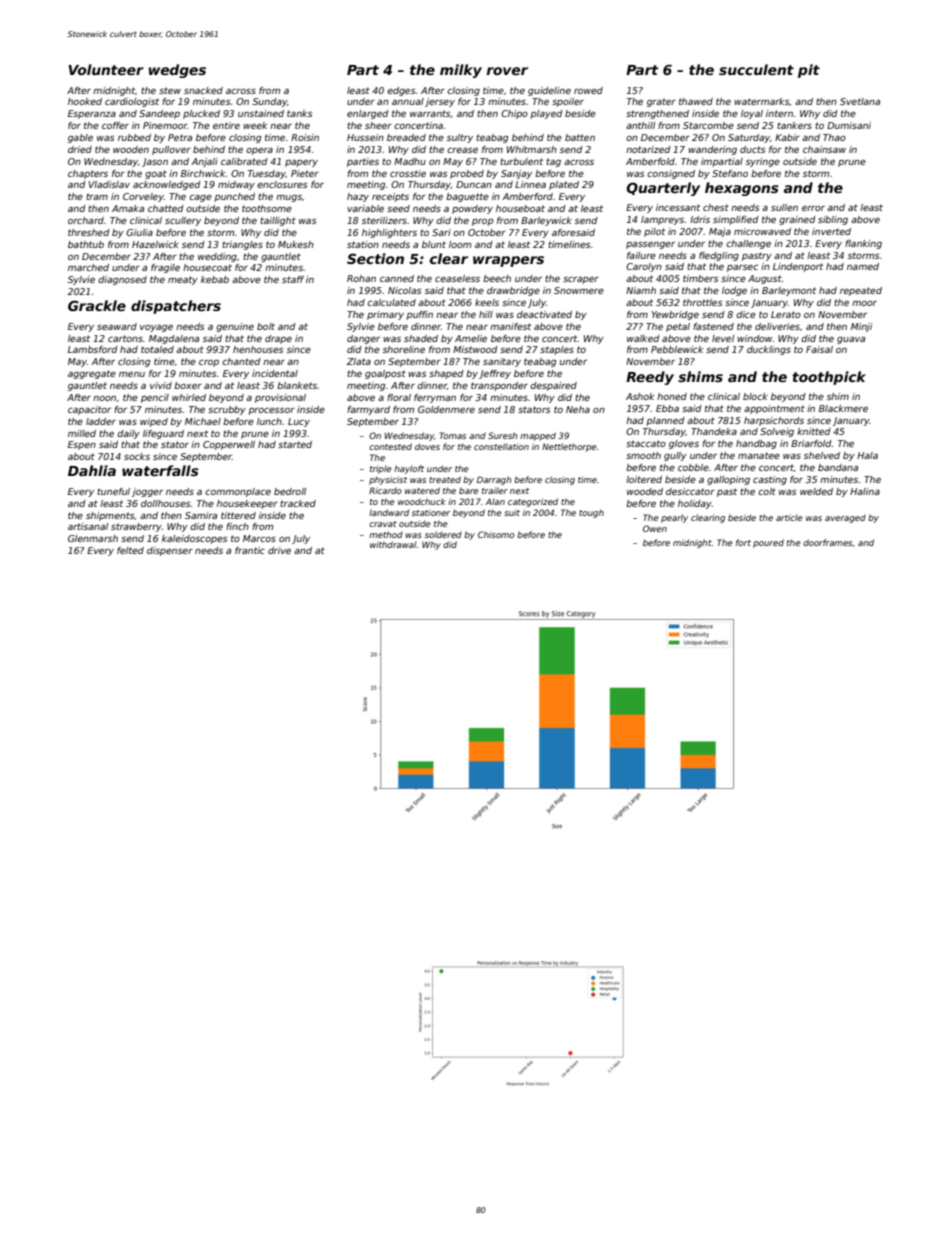 The image size is (952, 1233). I want to click on scraper, so click(581, 280).
